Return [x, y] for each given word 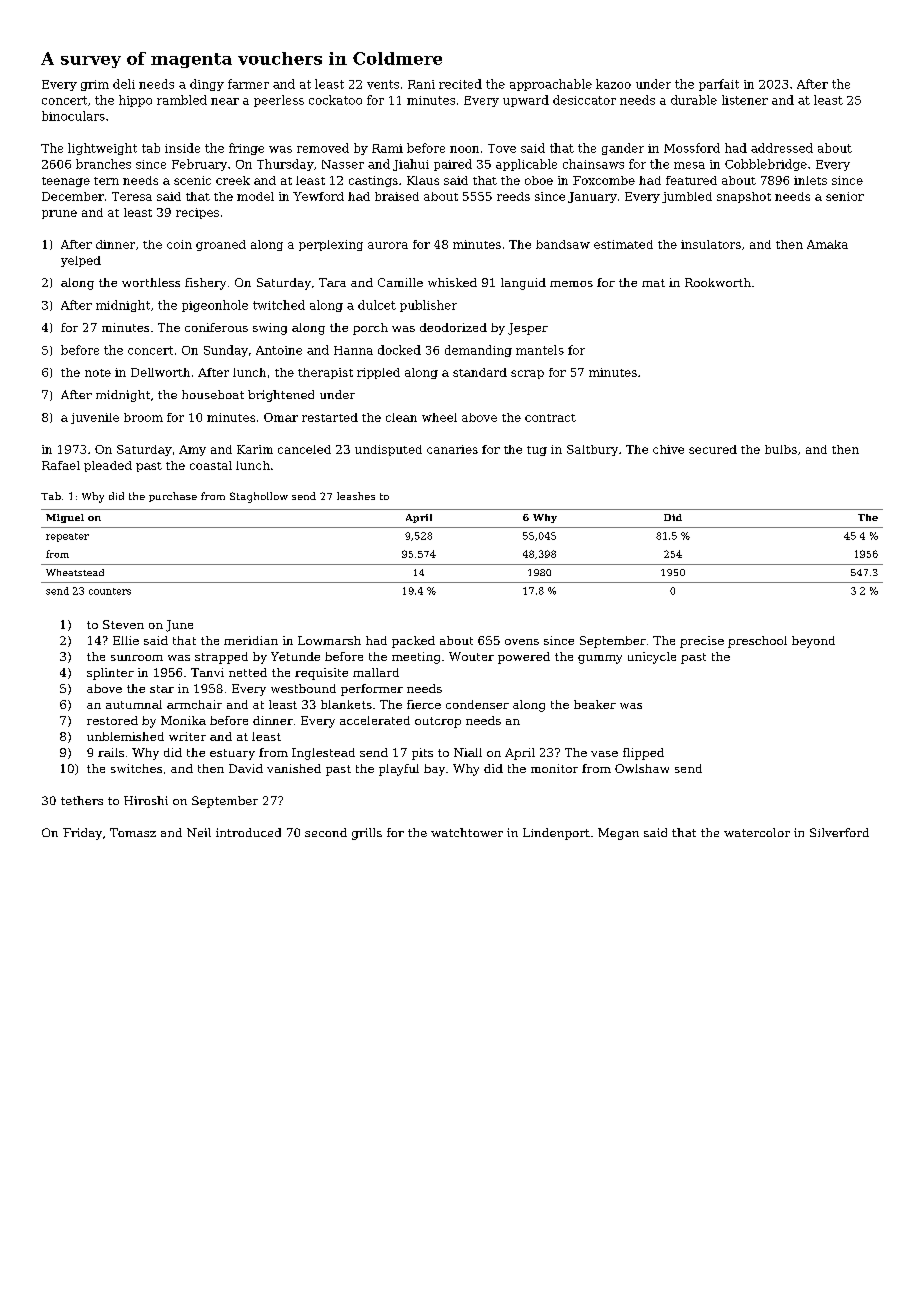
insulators [711, 244]
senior [845, 196]
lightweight [102, 149]
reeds [513, 196]
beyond [813, 642]
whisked [452, 282]
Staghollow [259, 497]
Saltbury [592, 450]
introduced [248, 832]
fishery [205, 284]
